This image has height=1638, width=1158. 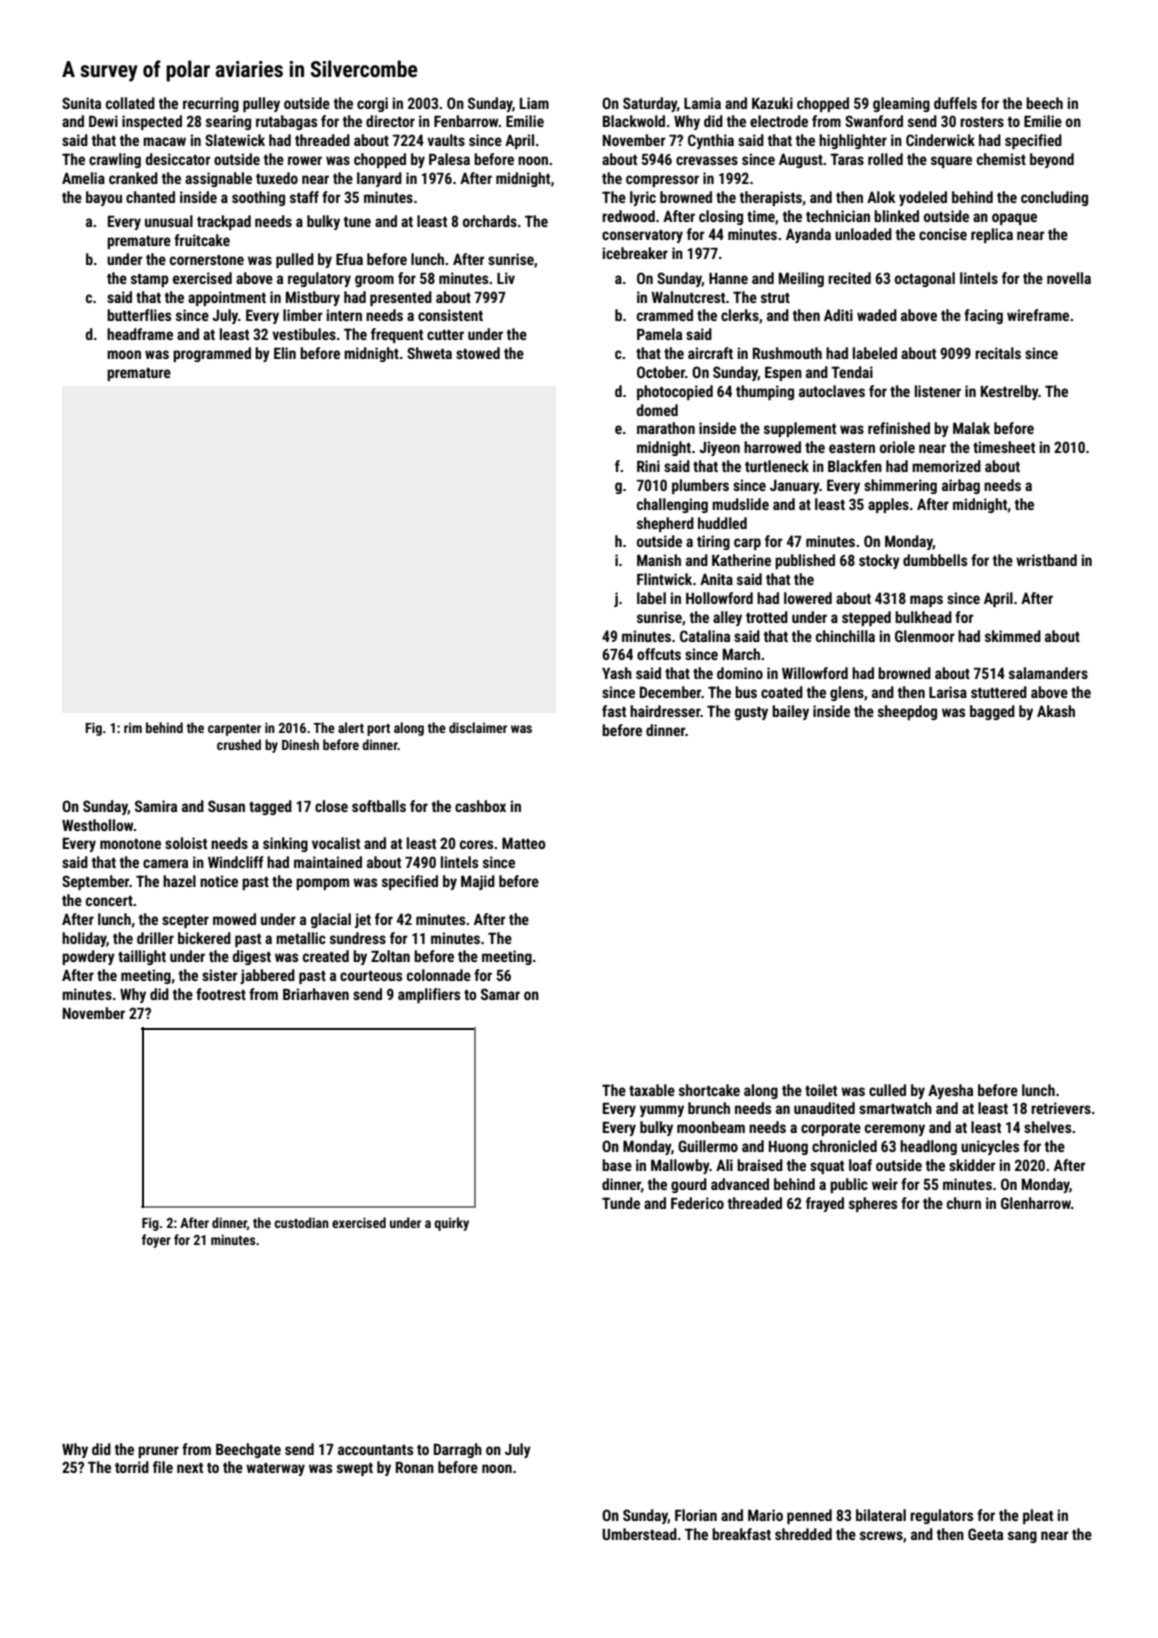 What do you see at coordinates (478, 353) in the image?
I see `stowed` at bounding box center [478, 353].
